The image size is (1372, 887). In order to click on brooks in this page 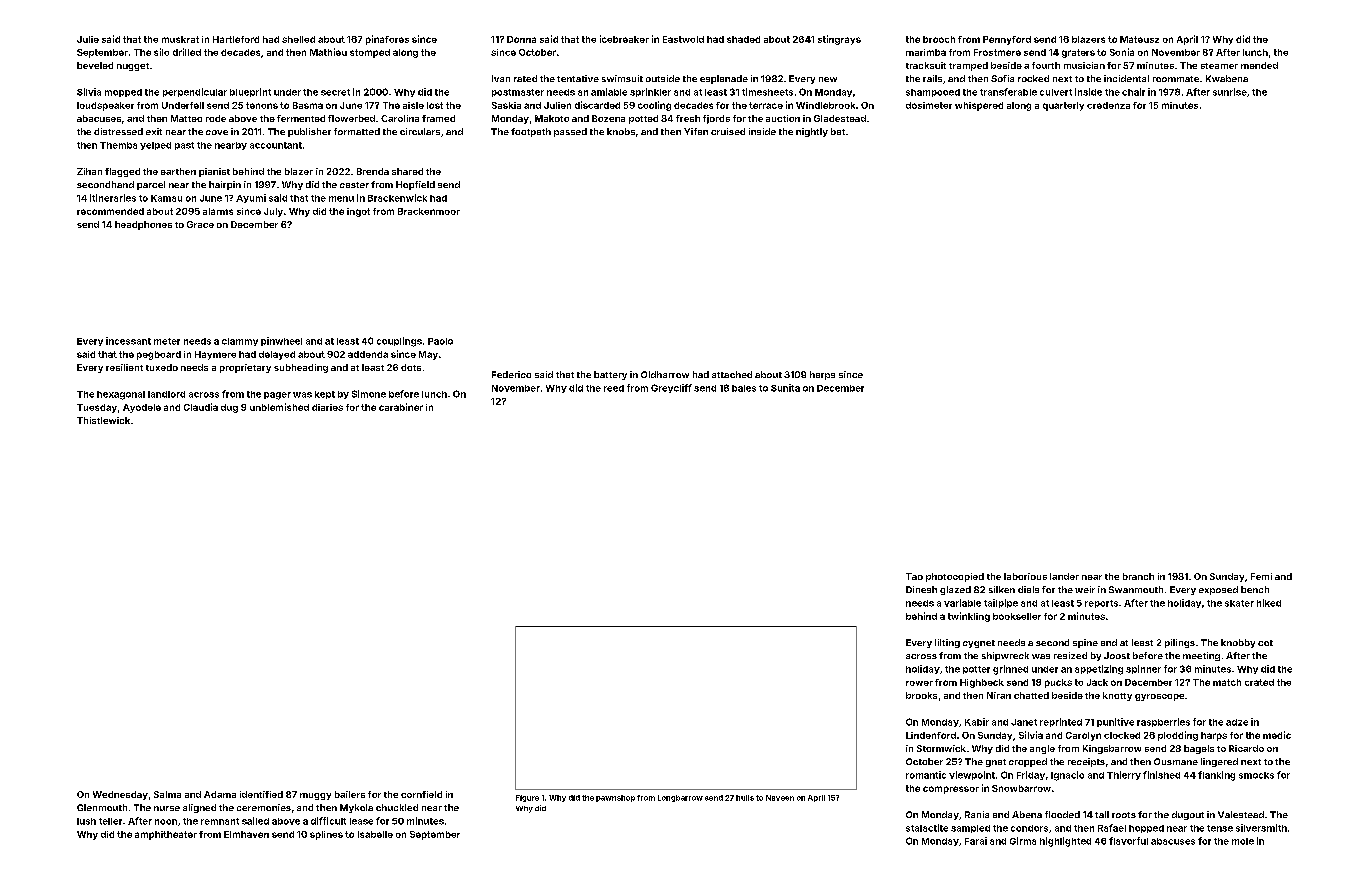, I will do `click(921, 695)`.
